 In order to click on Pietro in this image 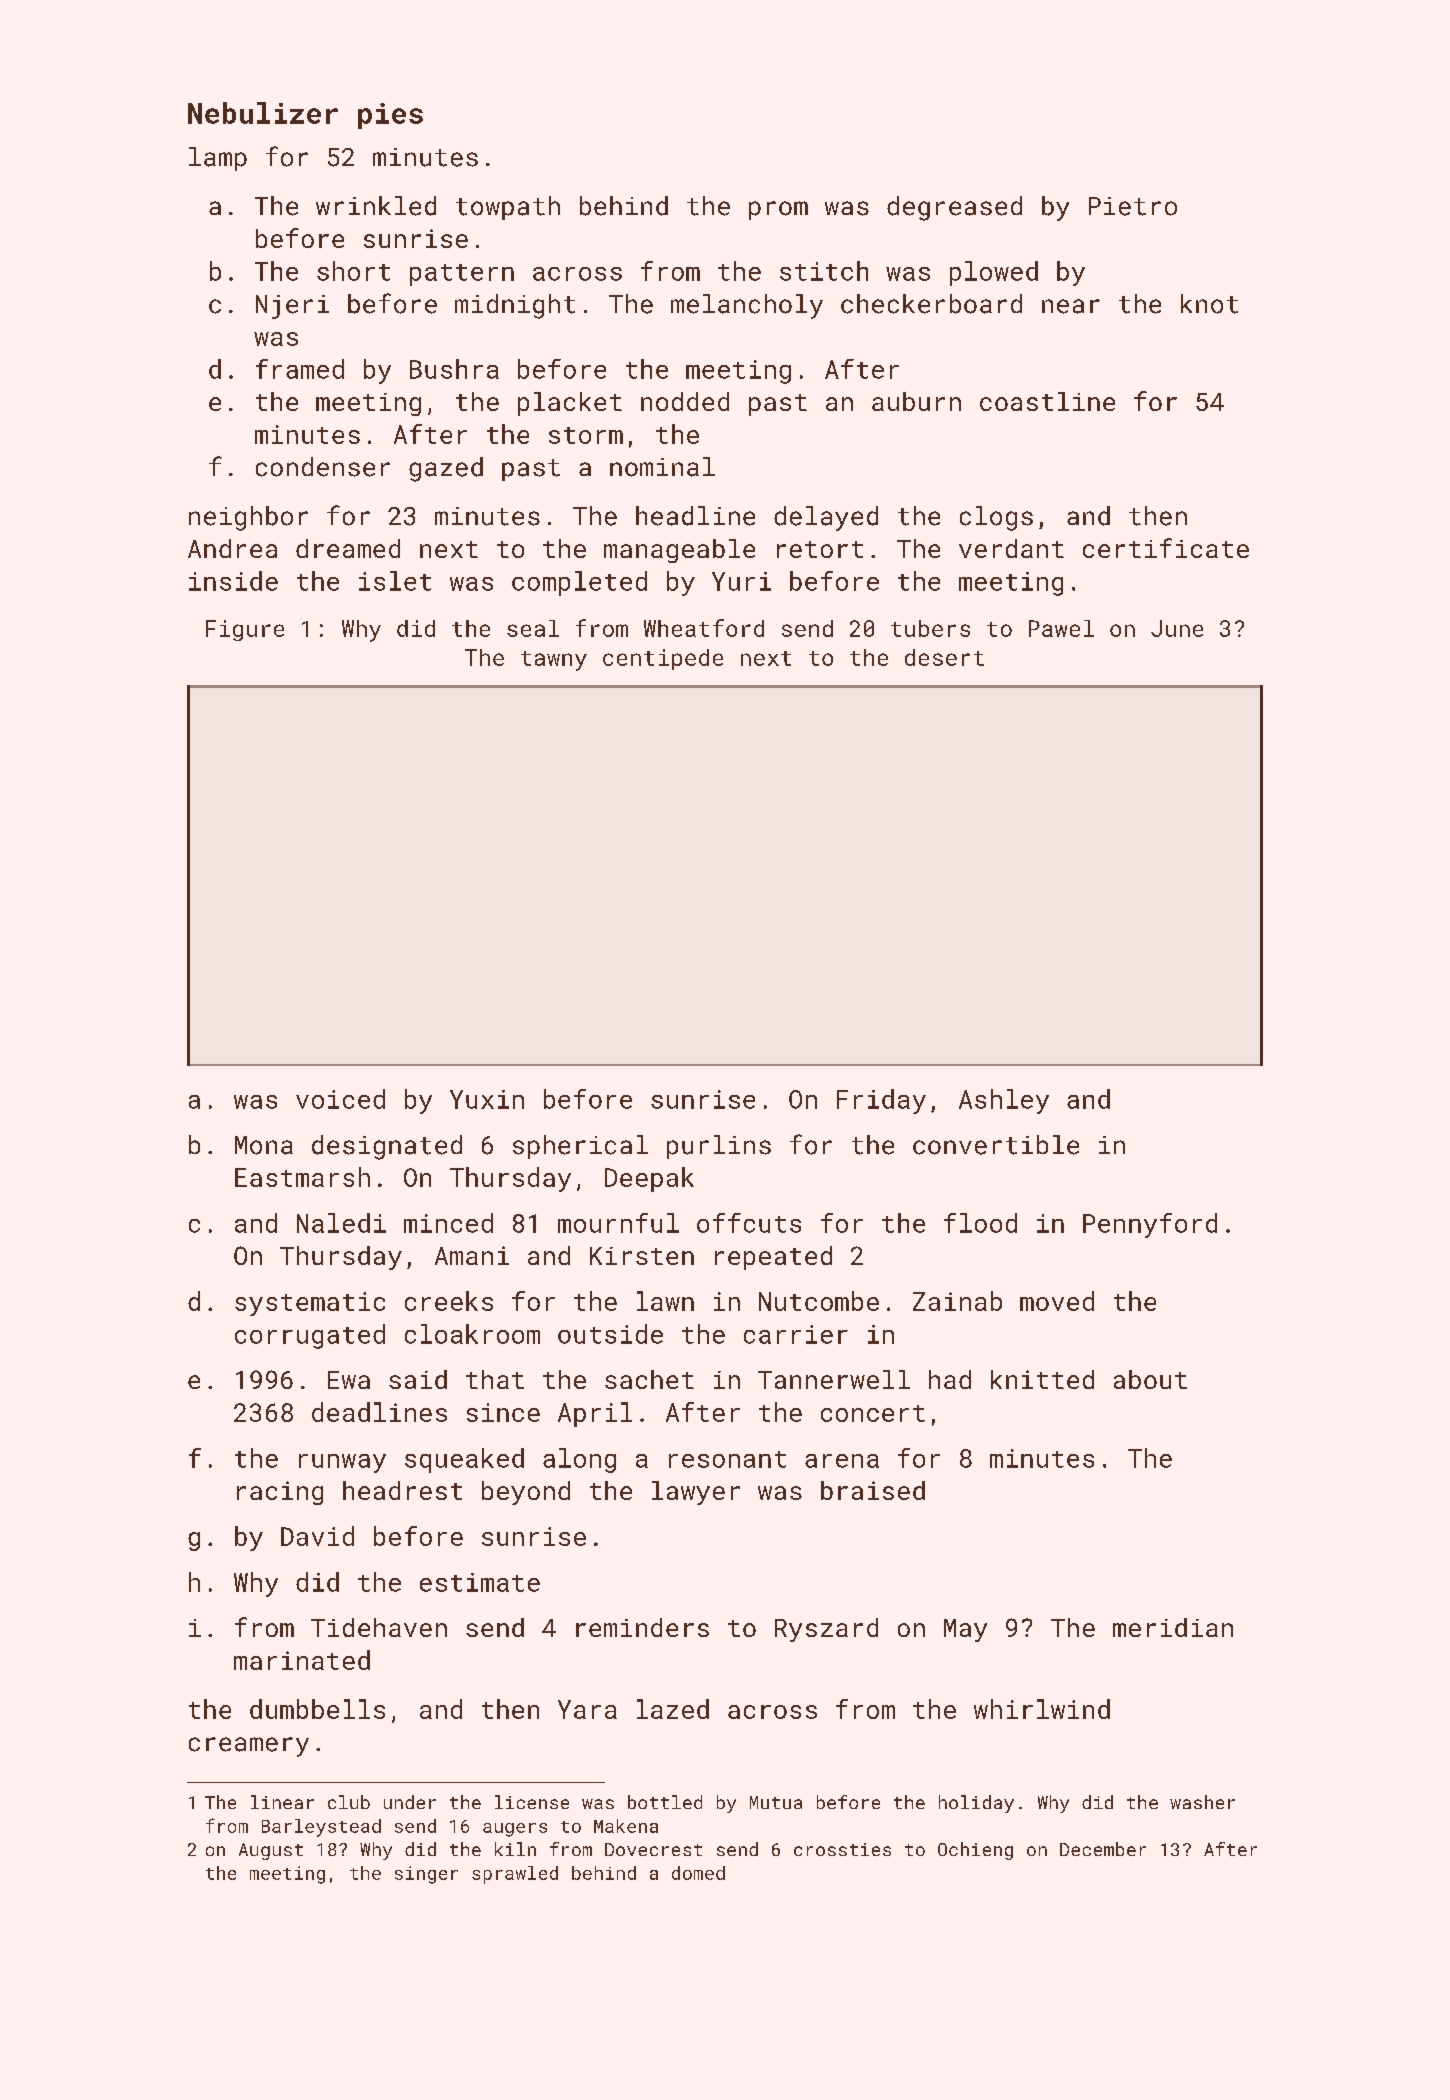, I will do `click(1133, 206)`.
